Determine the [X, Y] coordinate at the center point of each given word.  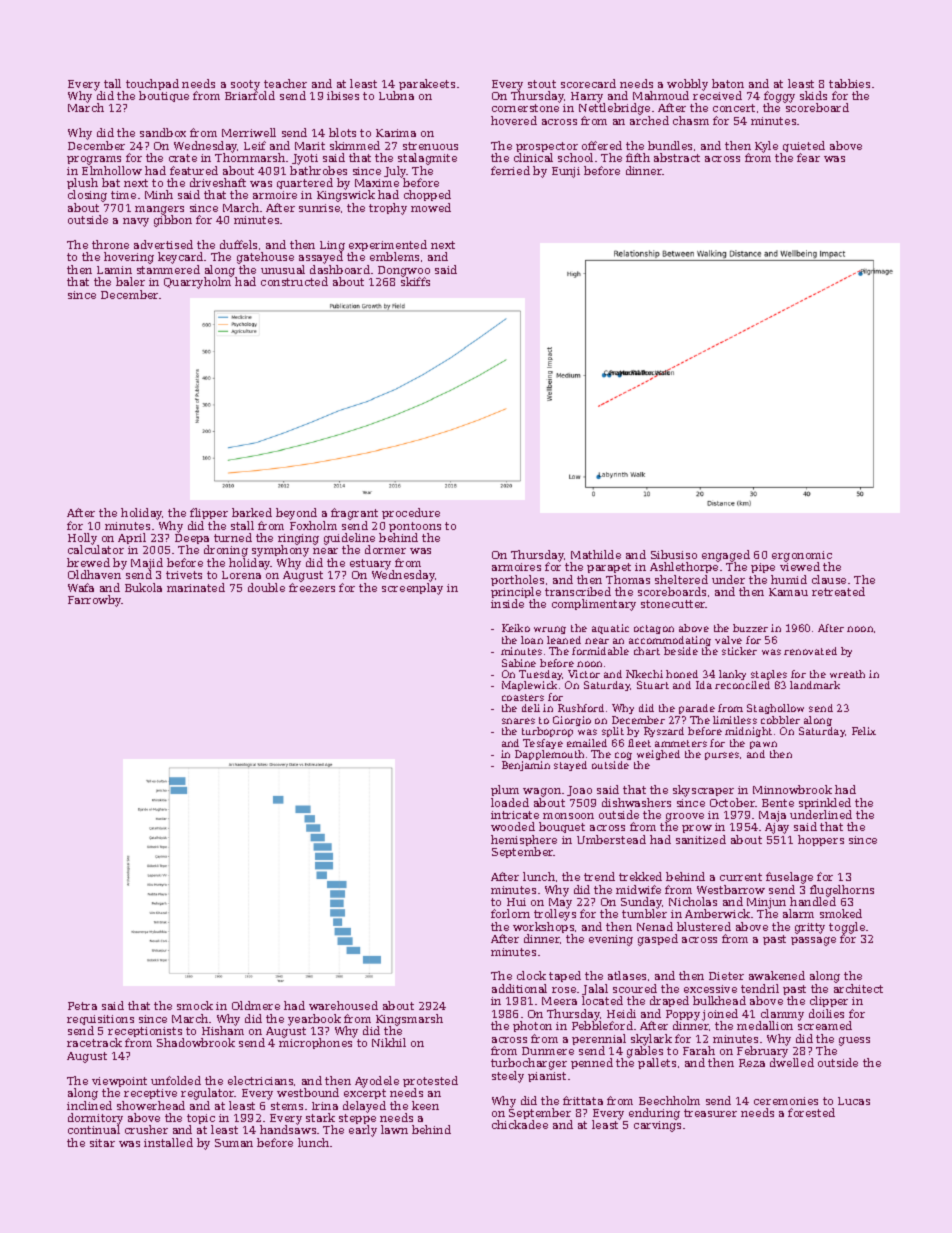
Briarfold [250, 95]
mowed [431, 207]
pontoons [415, 527]
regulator [208, 1094]
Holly [83, 539]
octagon [654, 629]
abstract [677, 157]
